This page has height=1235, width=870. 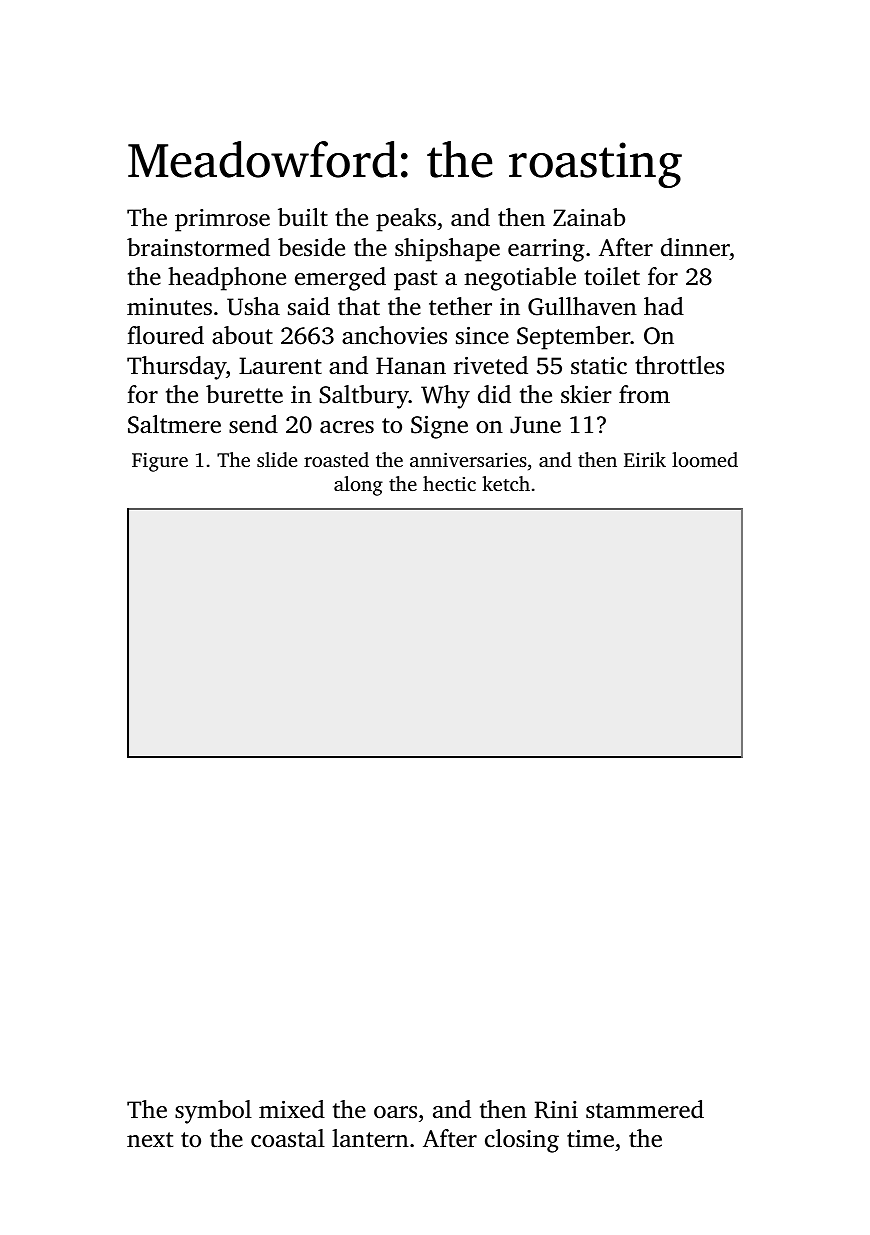 I want to click on had, so click(x=664, y=306).
